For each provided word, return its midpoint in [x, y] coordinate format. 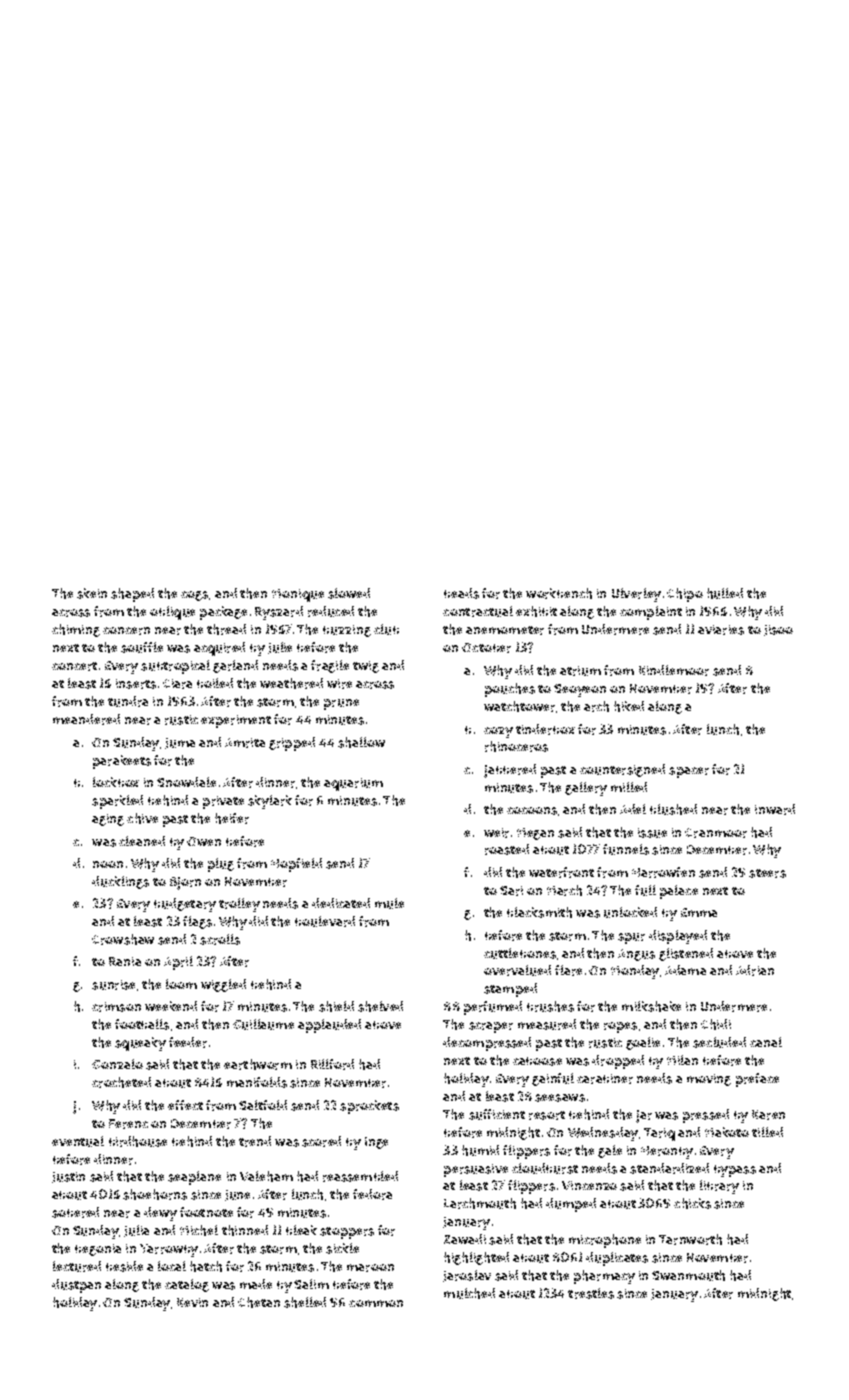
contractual [478, 611]
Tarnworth [690, 1239]
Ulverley [636, 595]
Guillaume [263, 1024]
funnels [626, 849]
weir [496, 833]
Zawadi [465, 1239]
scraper [491, 1027]
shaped [132, 595]
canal [766, 1042]
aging [108, 820]
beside [124, 1266]
